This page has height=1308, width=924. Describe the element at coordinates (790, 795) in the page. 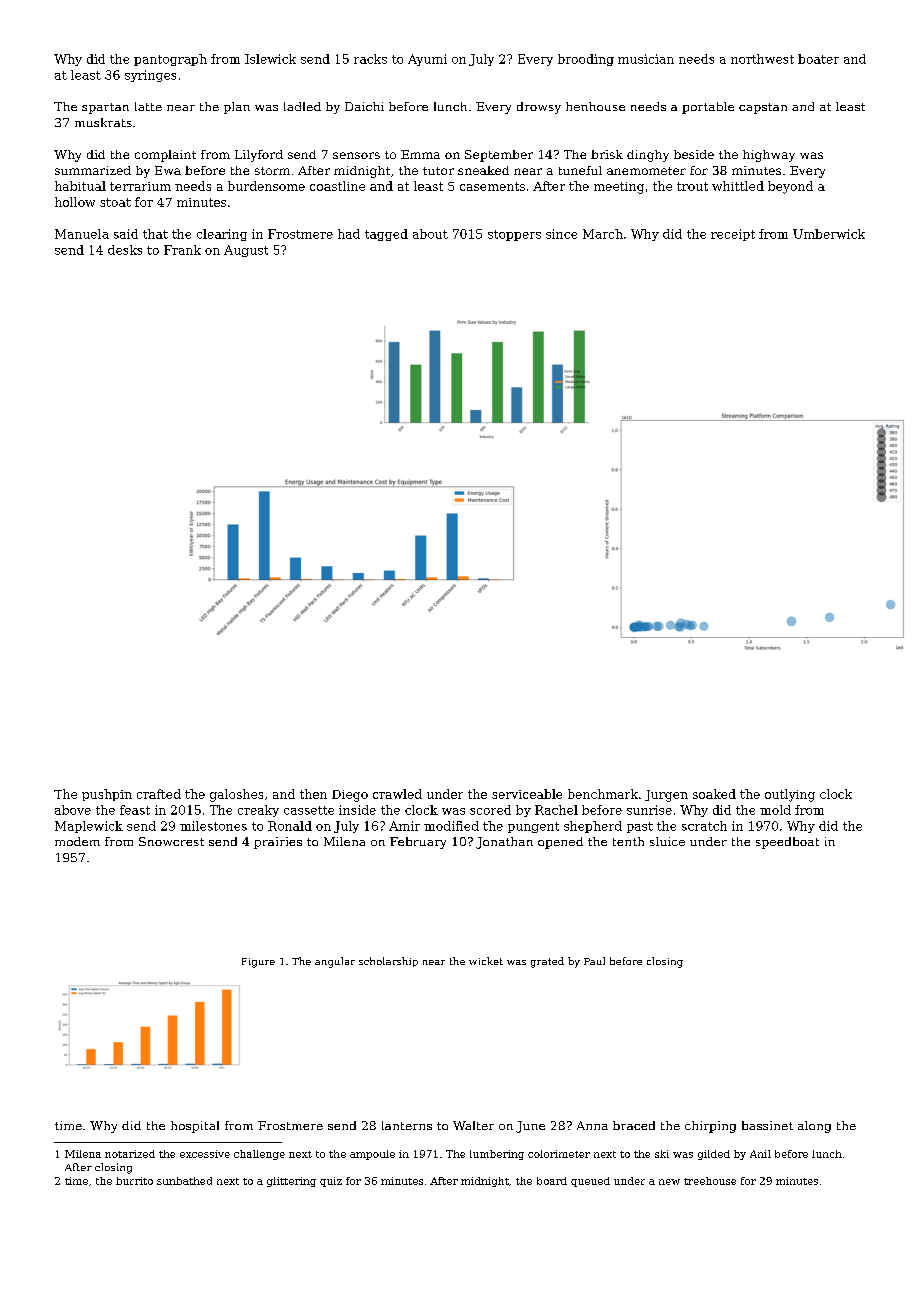

I see `outlying` at that location.
